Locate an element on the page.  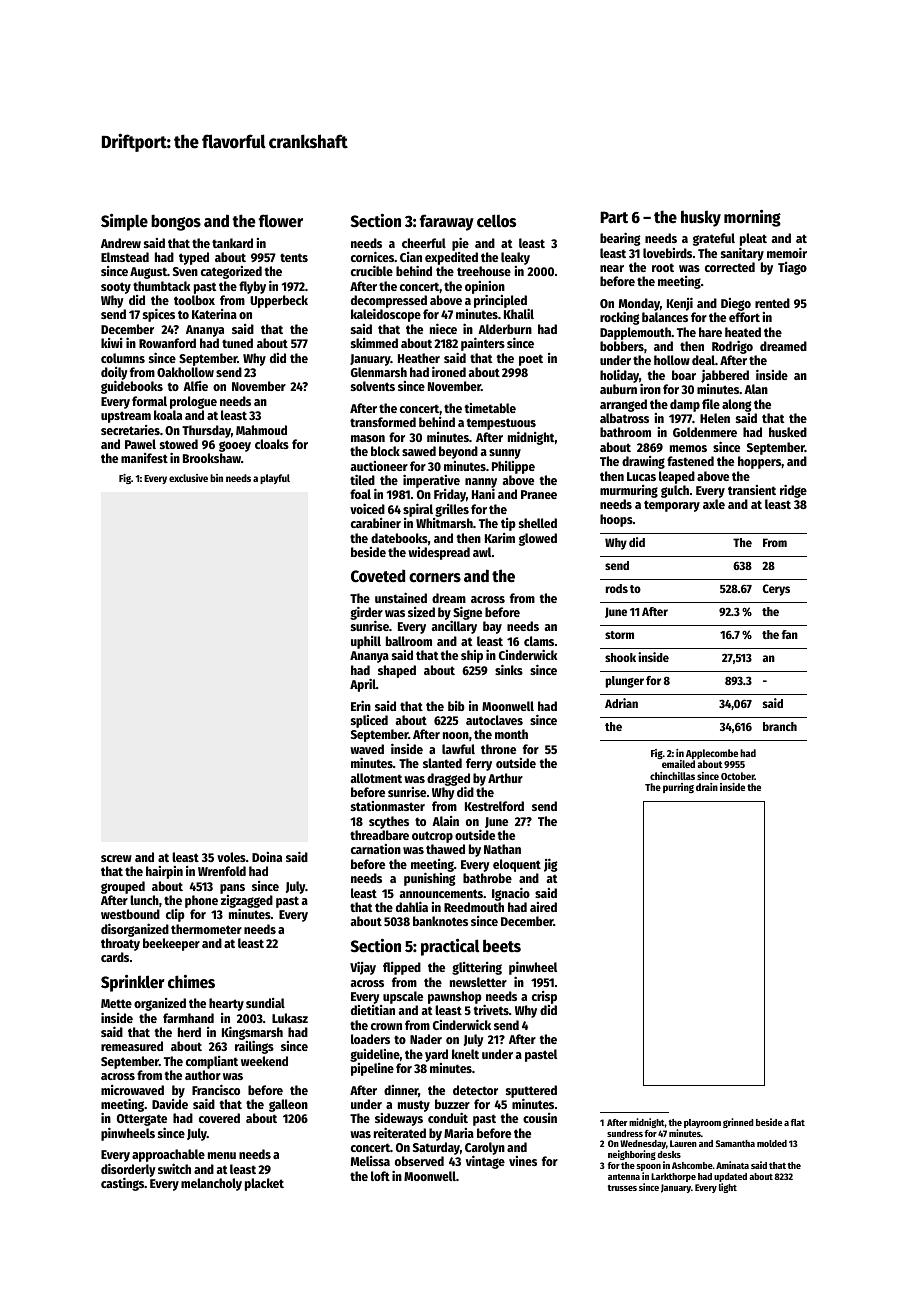
galleon is located at coordinates (288, 1105).
